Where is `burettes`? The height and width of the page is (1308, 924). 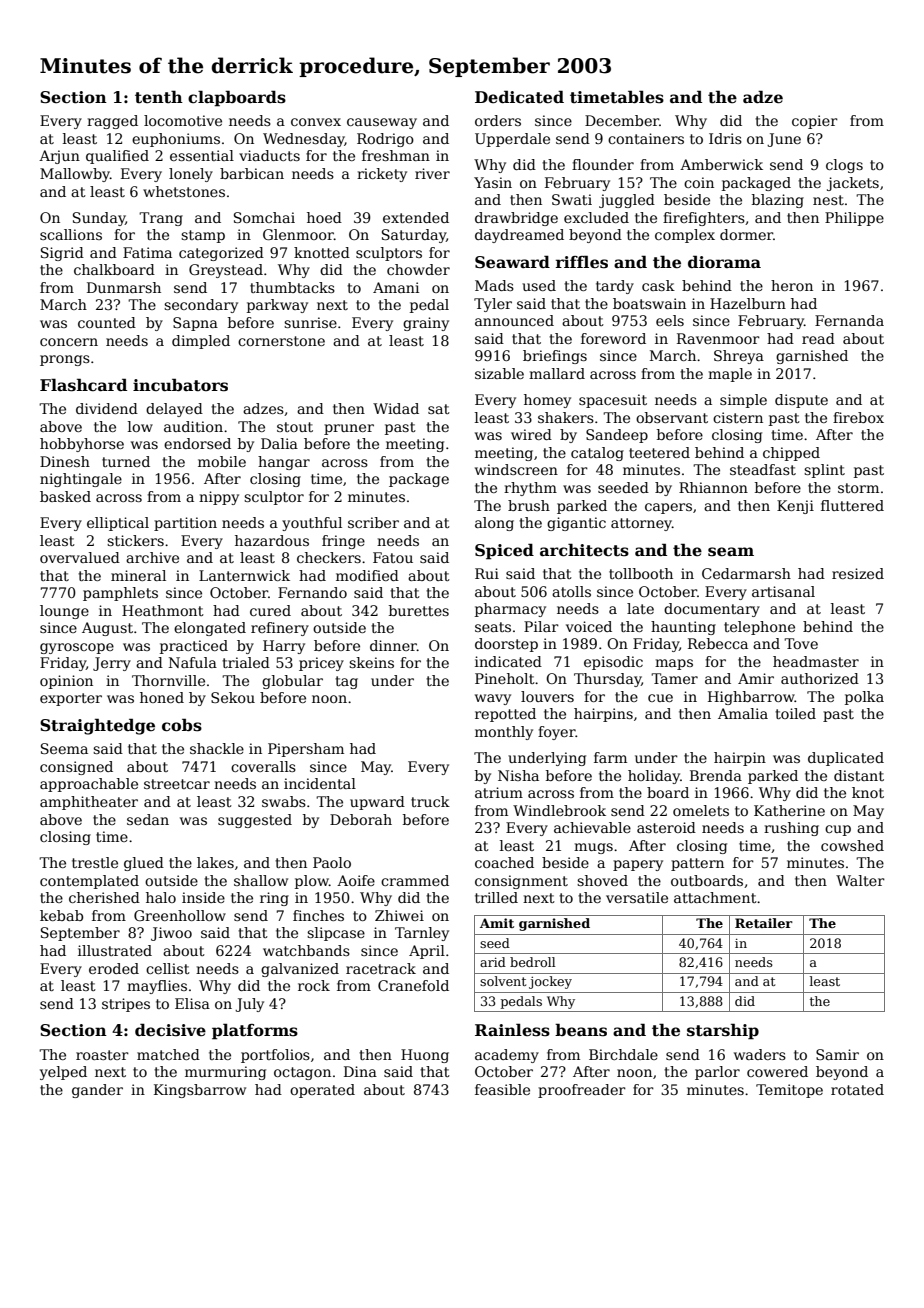
burettes is located at coordinates (419, 610).
